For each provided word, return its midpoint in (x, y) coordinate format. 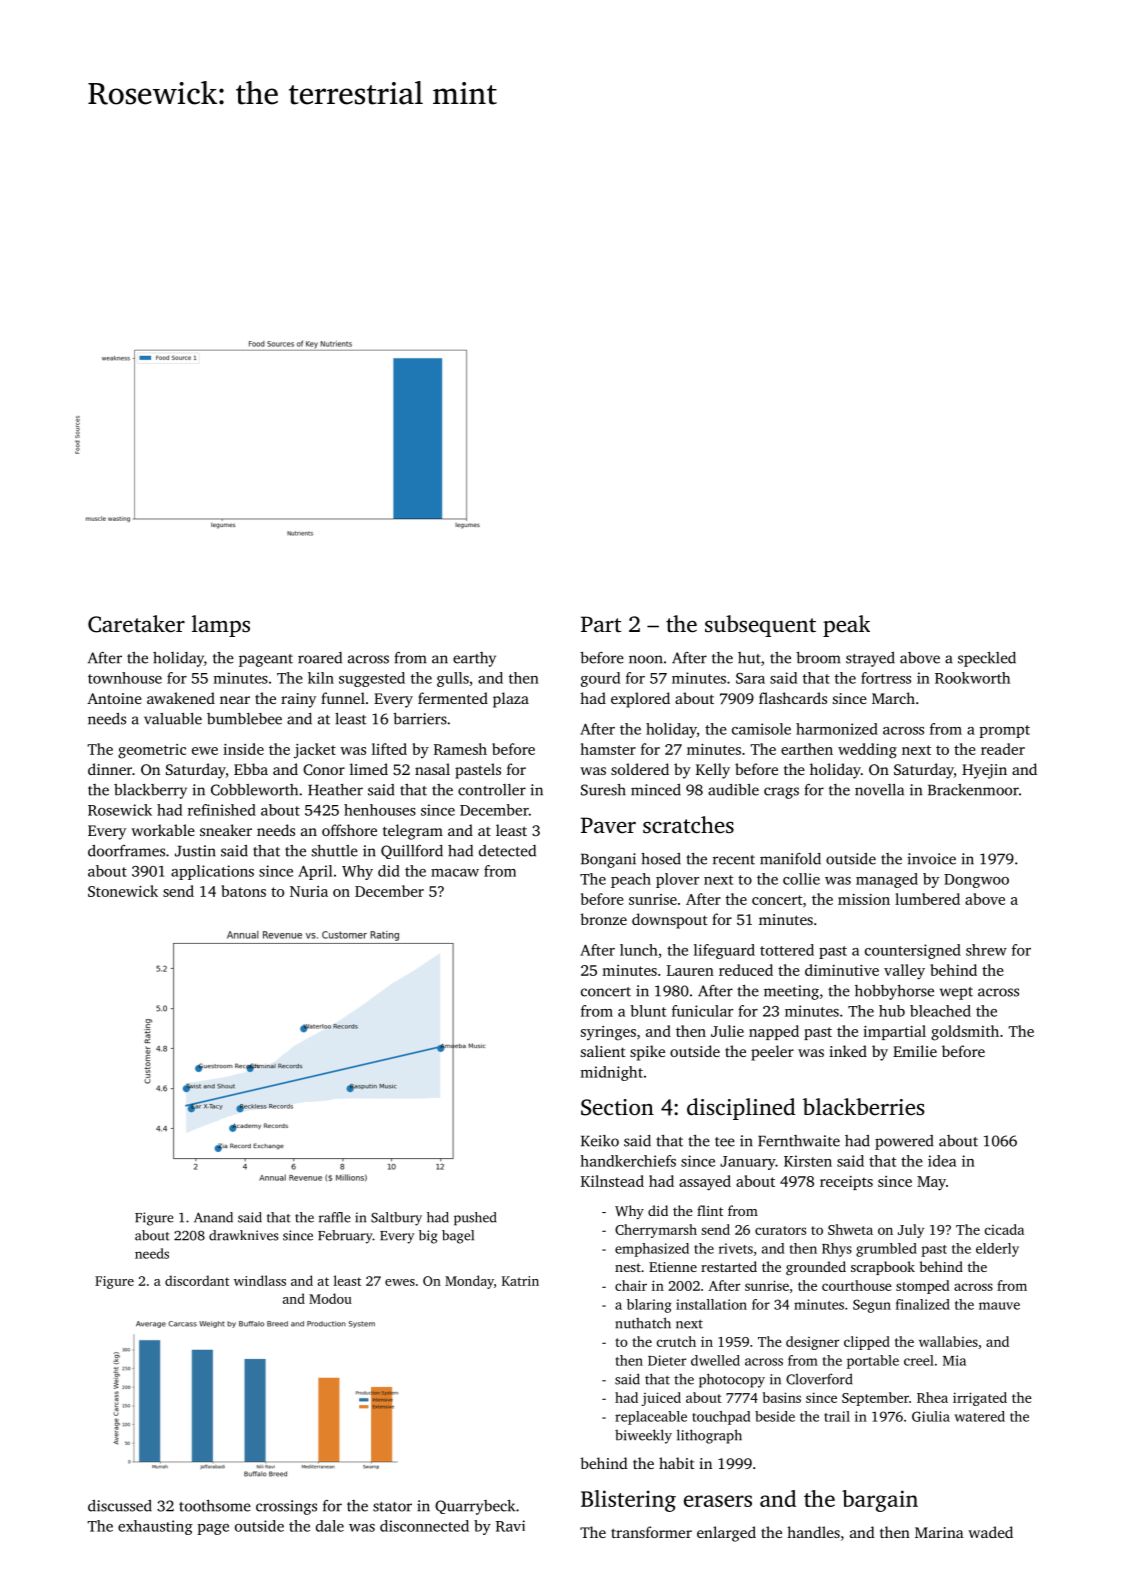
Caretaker (136, 624)
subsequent (760, 626)
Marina (939, 1532)
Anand (213, 1217)
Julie (727, 1031)
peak (846, 626)
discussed (120, 1506)
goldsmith (965, 1033)
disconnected (424, 1526)
